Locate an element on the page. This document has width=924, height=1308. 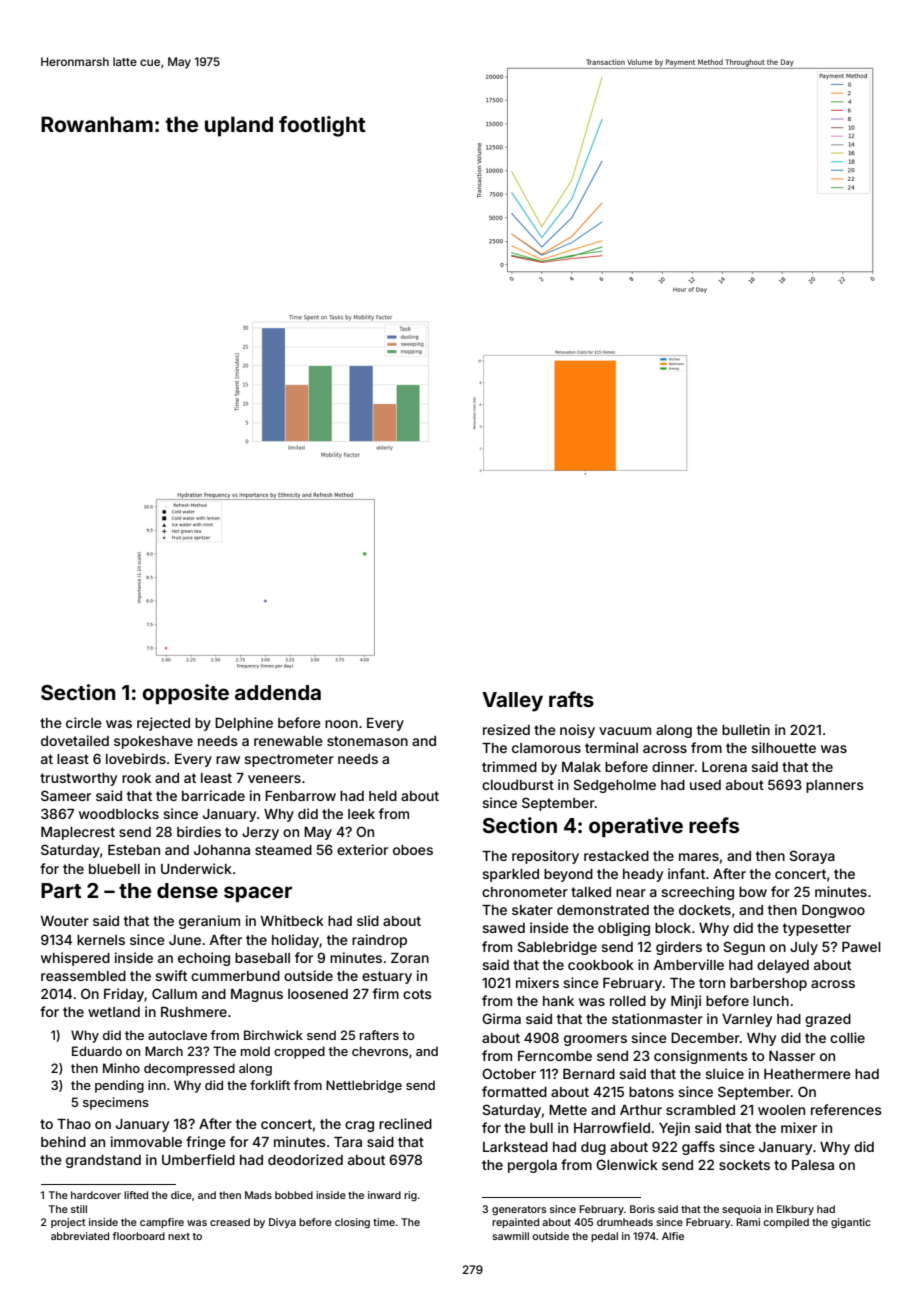
Dongwoo is located at coordinates (833, 911).
